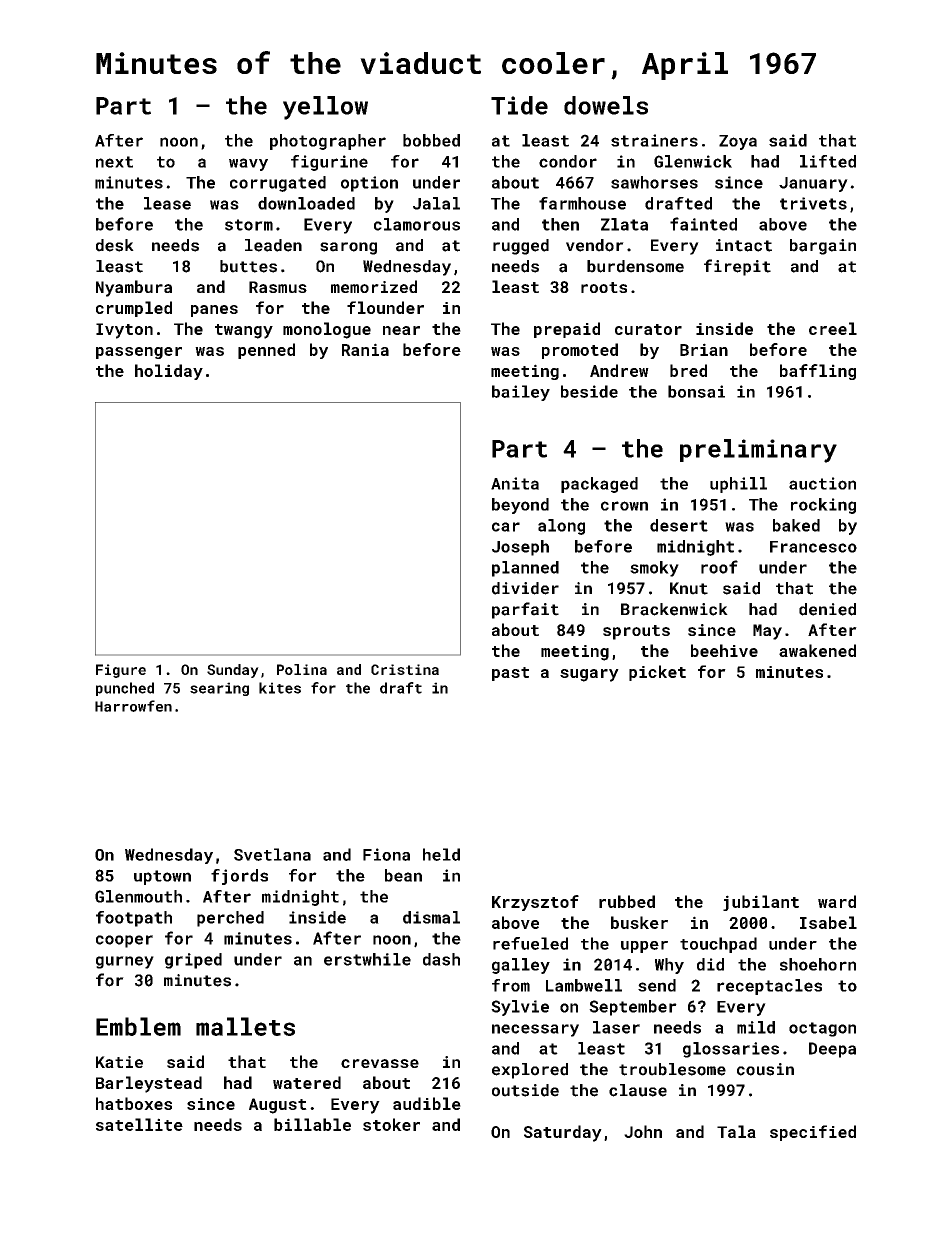 This image has width=952, height=1233. What do you see at coordinates (738, 142) in the image?
I see `Zoya` at bounding box center [738, 142].
